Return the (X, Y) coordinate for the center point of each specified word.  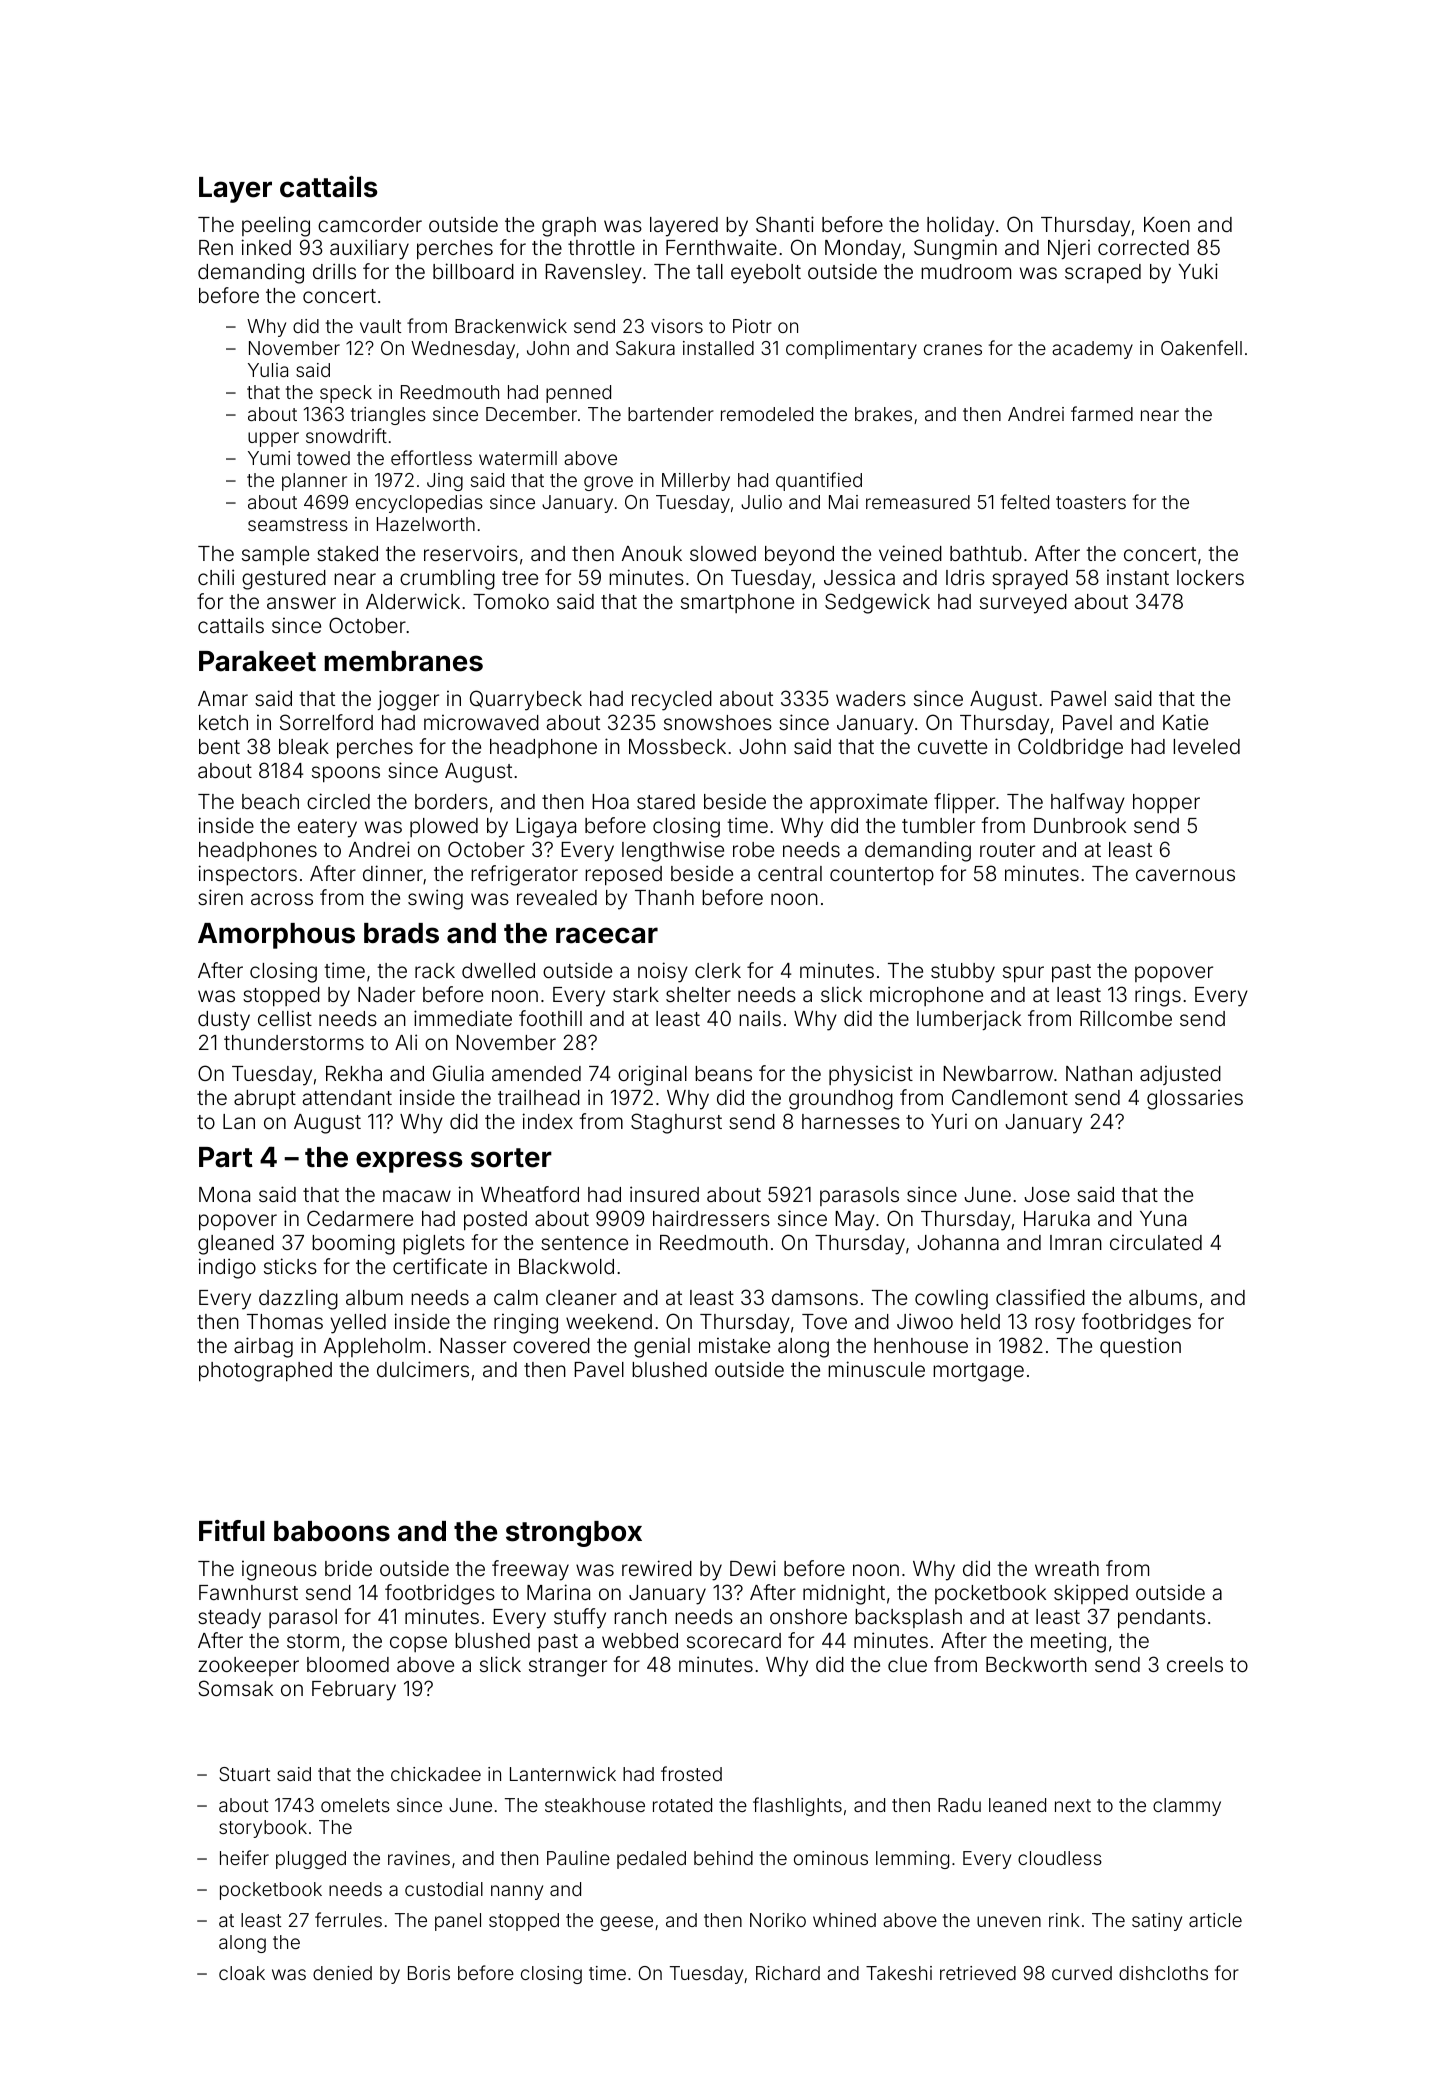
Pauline (578, 1858)
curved (1082, 1973)
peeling (276, 226)
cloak (242, 1973)
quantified (819, 481)
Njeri (1069, 249)
